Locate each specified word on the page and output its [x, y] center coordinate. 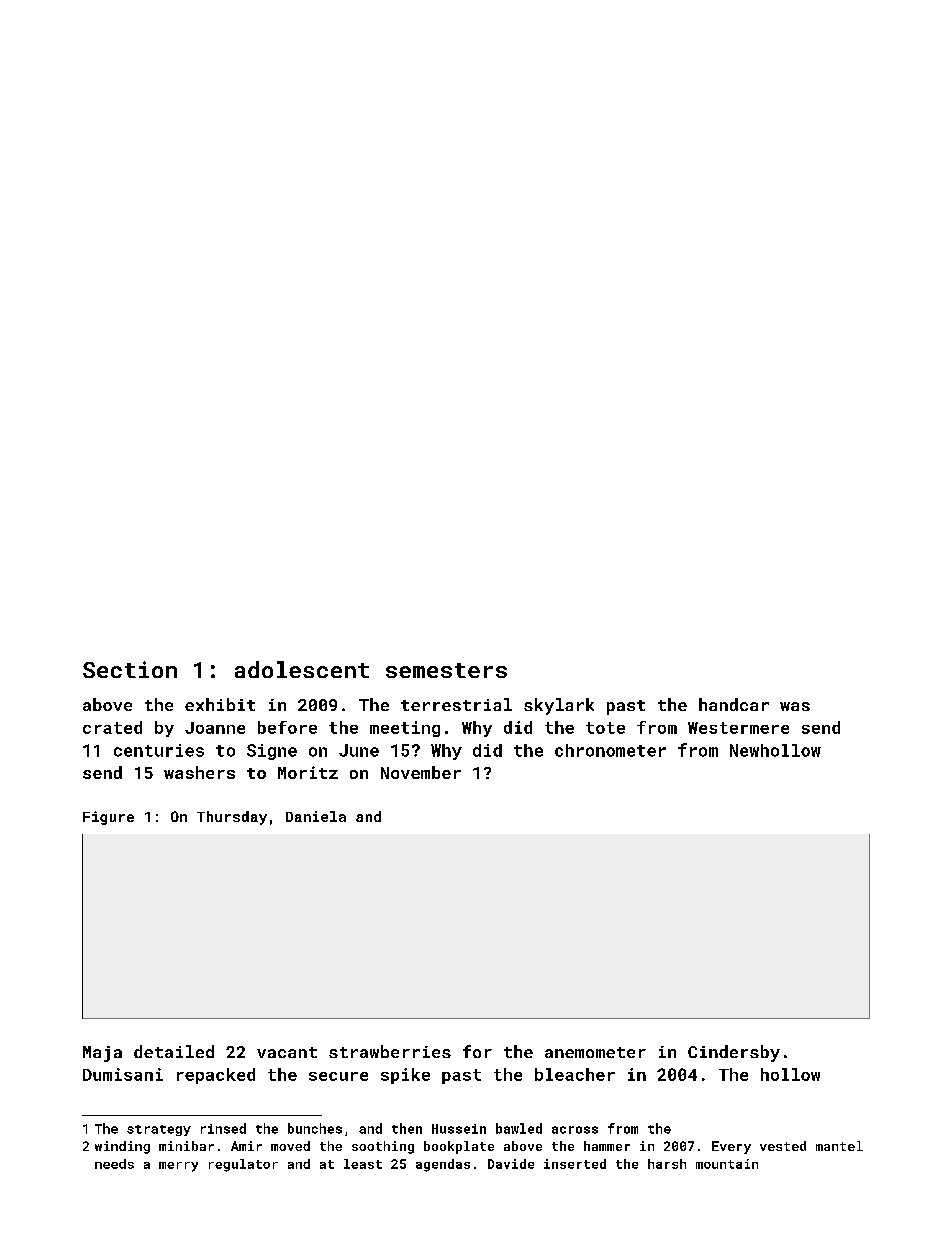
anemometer [595, 1052]
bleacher [575, 1074]
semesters [446, 670]
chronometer [610, 750]
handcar [734, 704]
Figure [108, 818]
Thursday [232, 818]
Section [130, 669]
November [421, 772]
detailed [174, 1051]
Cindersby [734, 1053]
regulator [243, 1165]
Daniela [316, 816]
